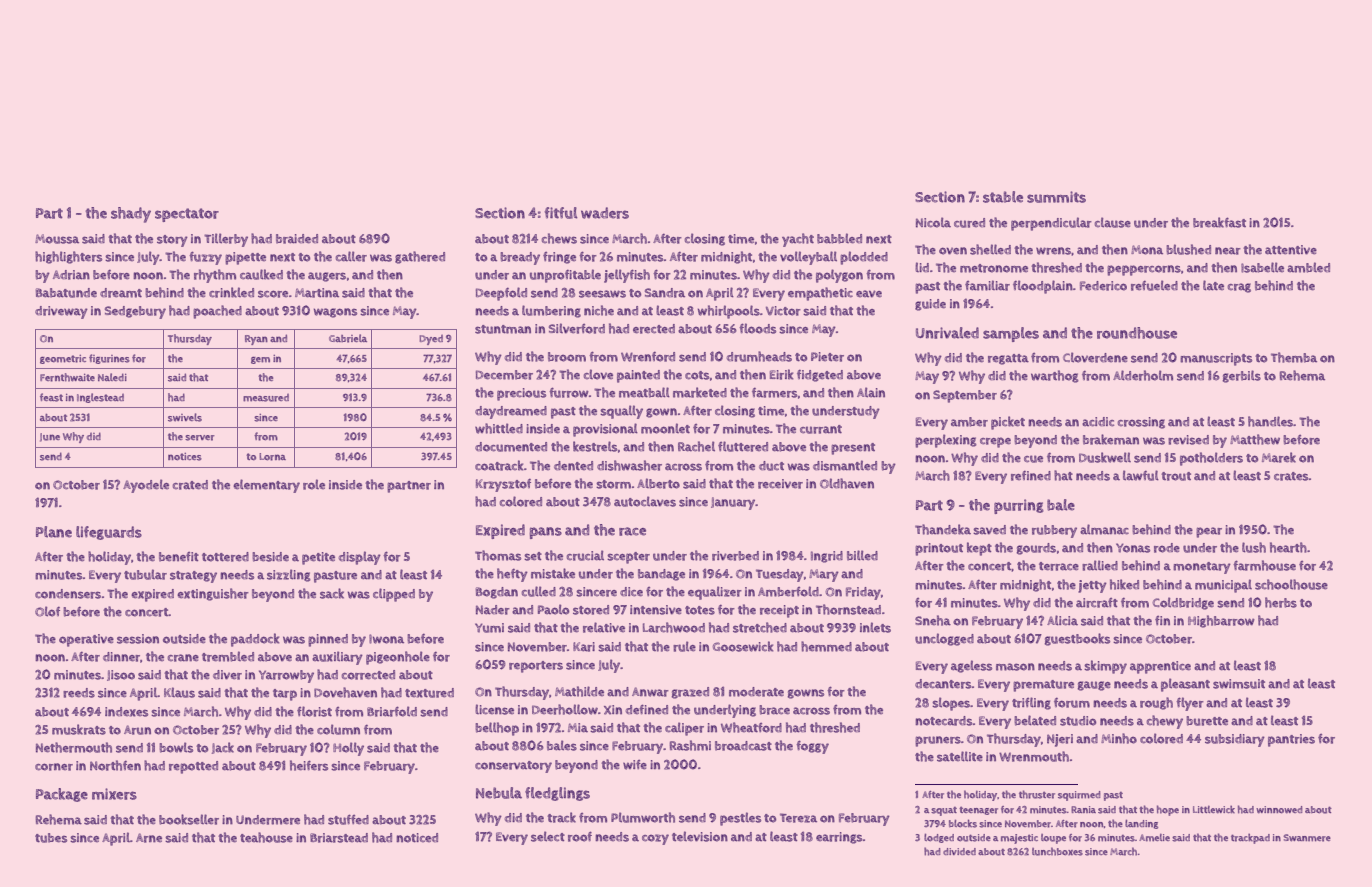 This screenshot has width=1372, height=887. What do you see at coordinates (1307, 838) in the screenshot?
I see `Swanmere` at bounding box center [1307, 838].
